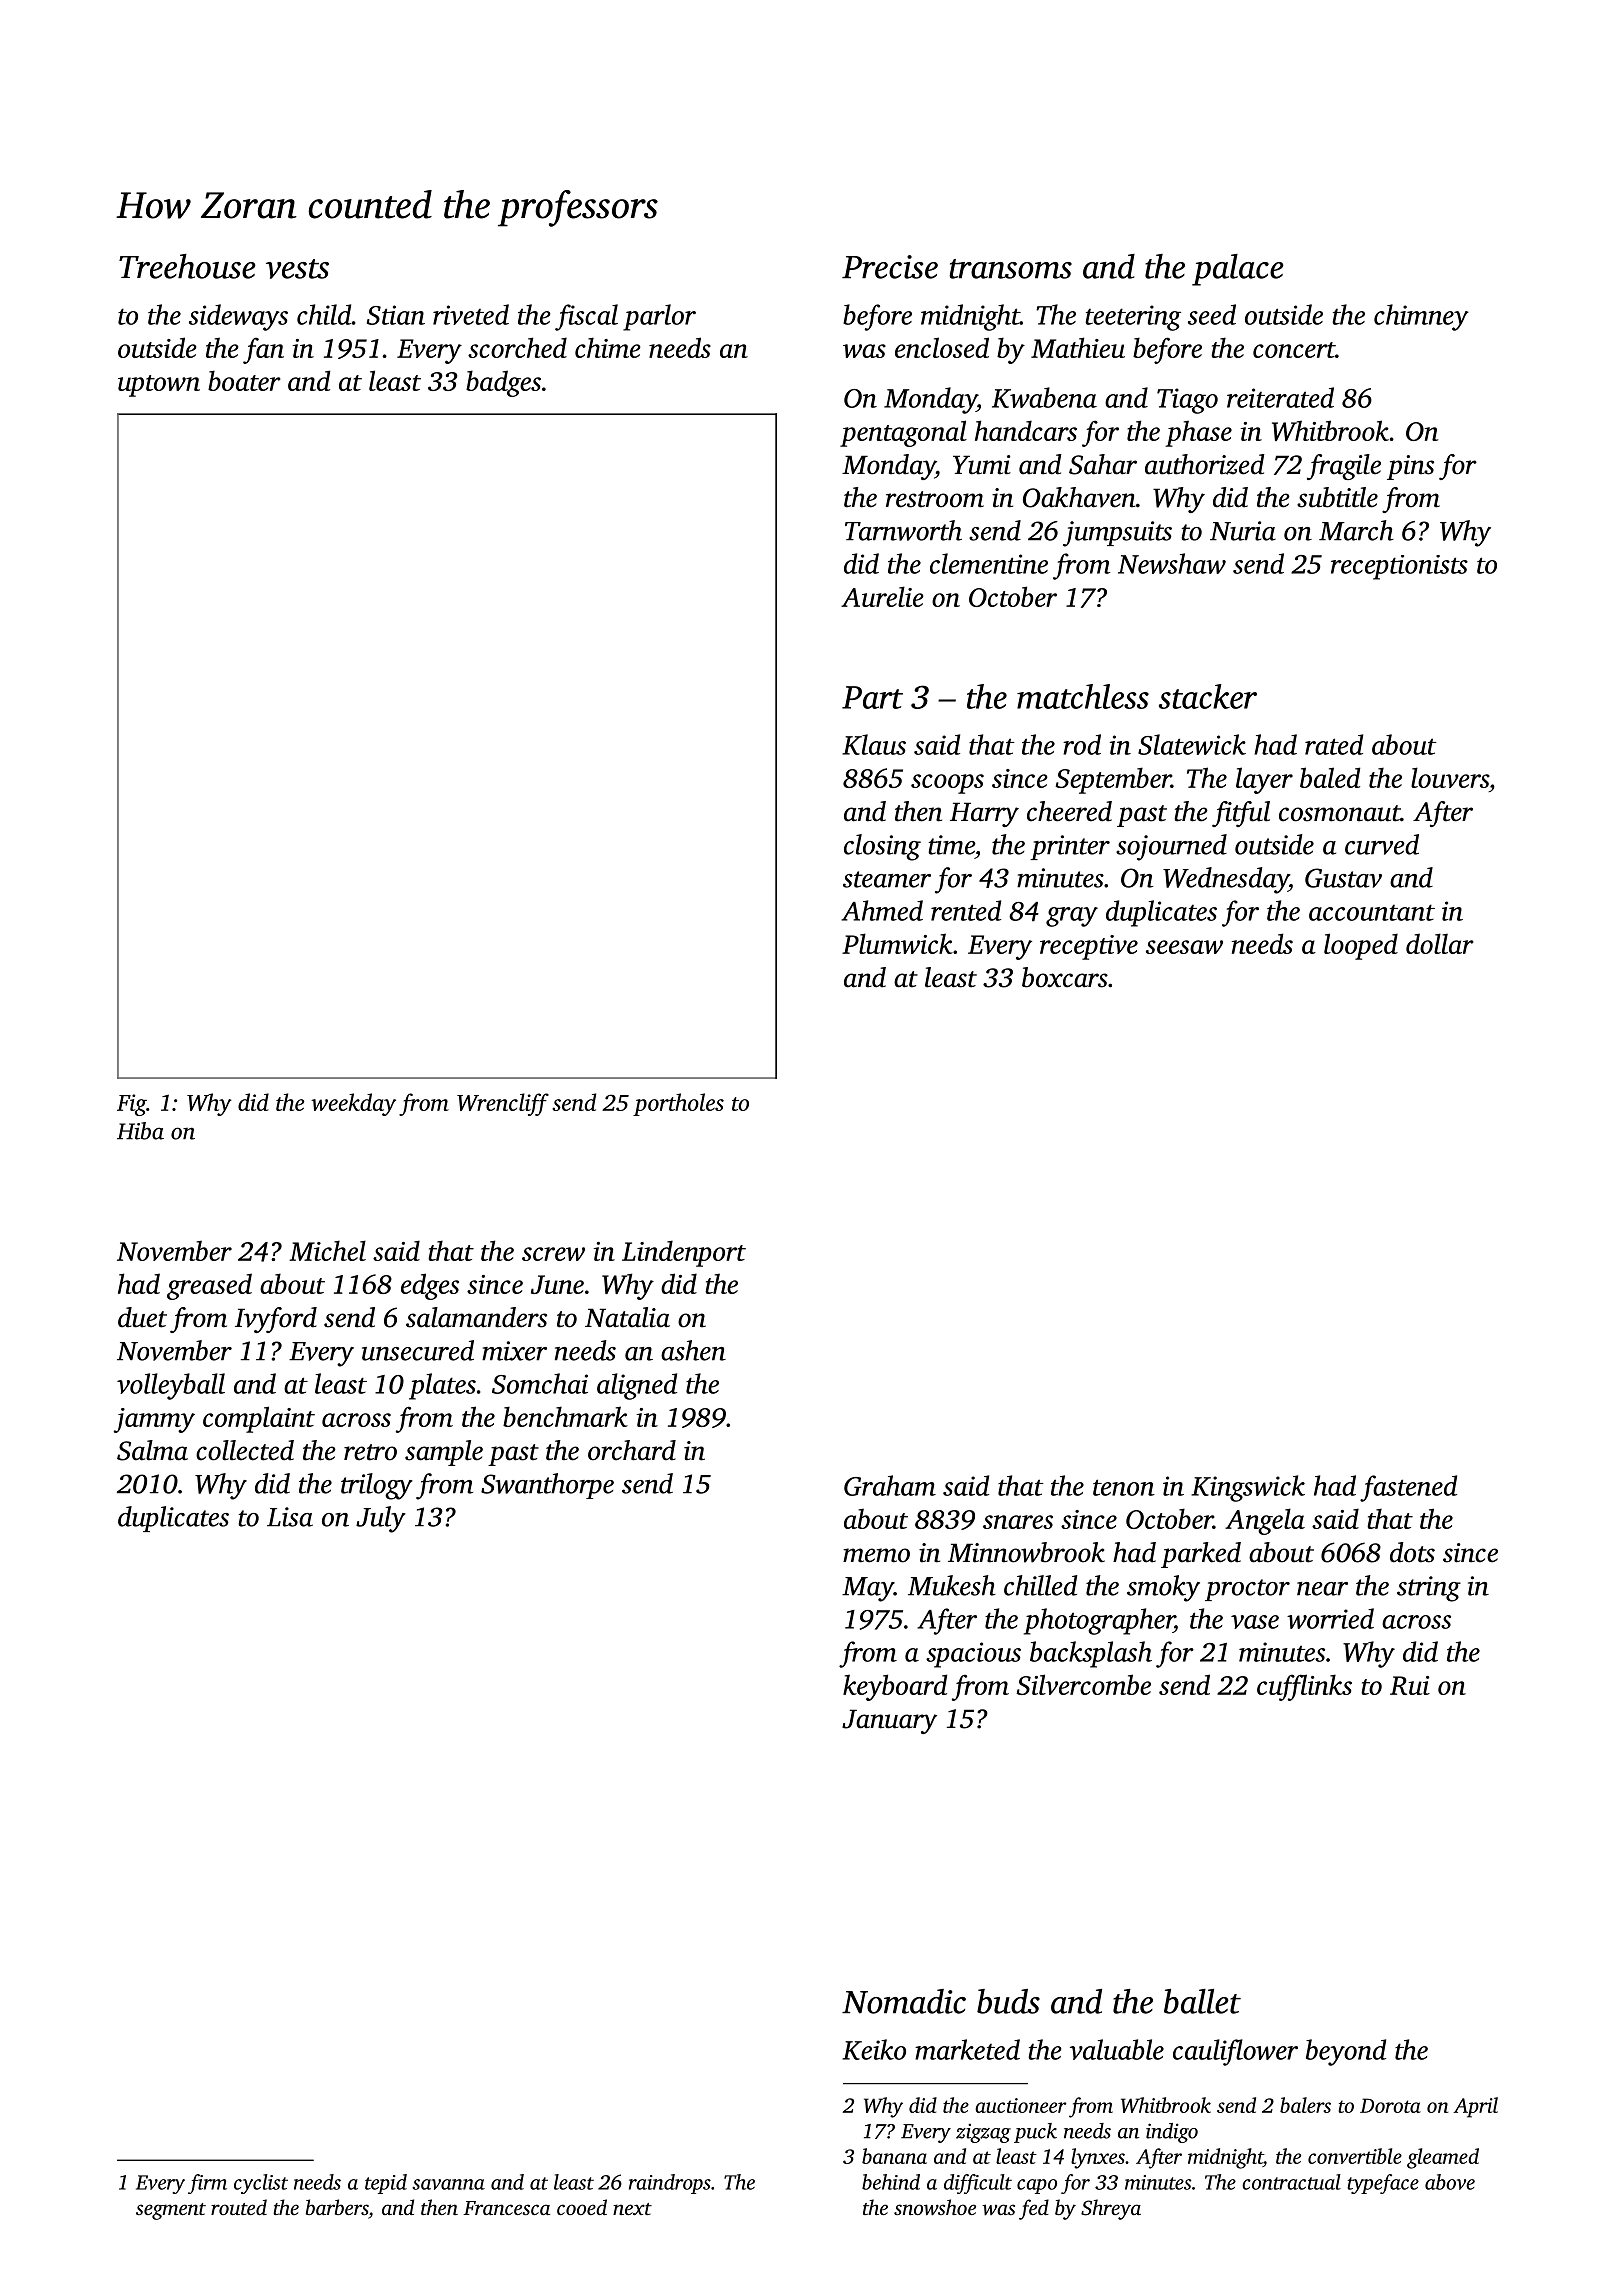 The height and width of the screenshot is (2292, 1620). Describe the element at coordinates (684, 1253) in the screenshot. I see `Lindenport` at that location.
